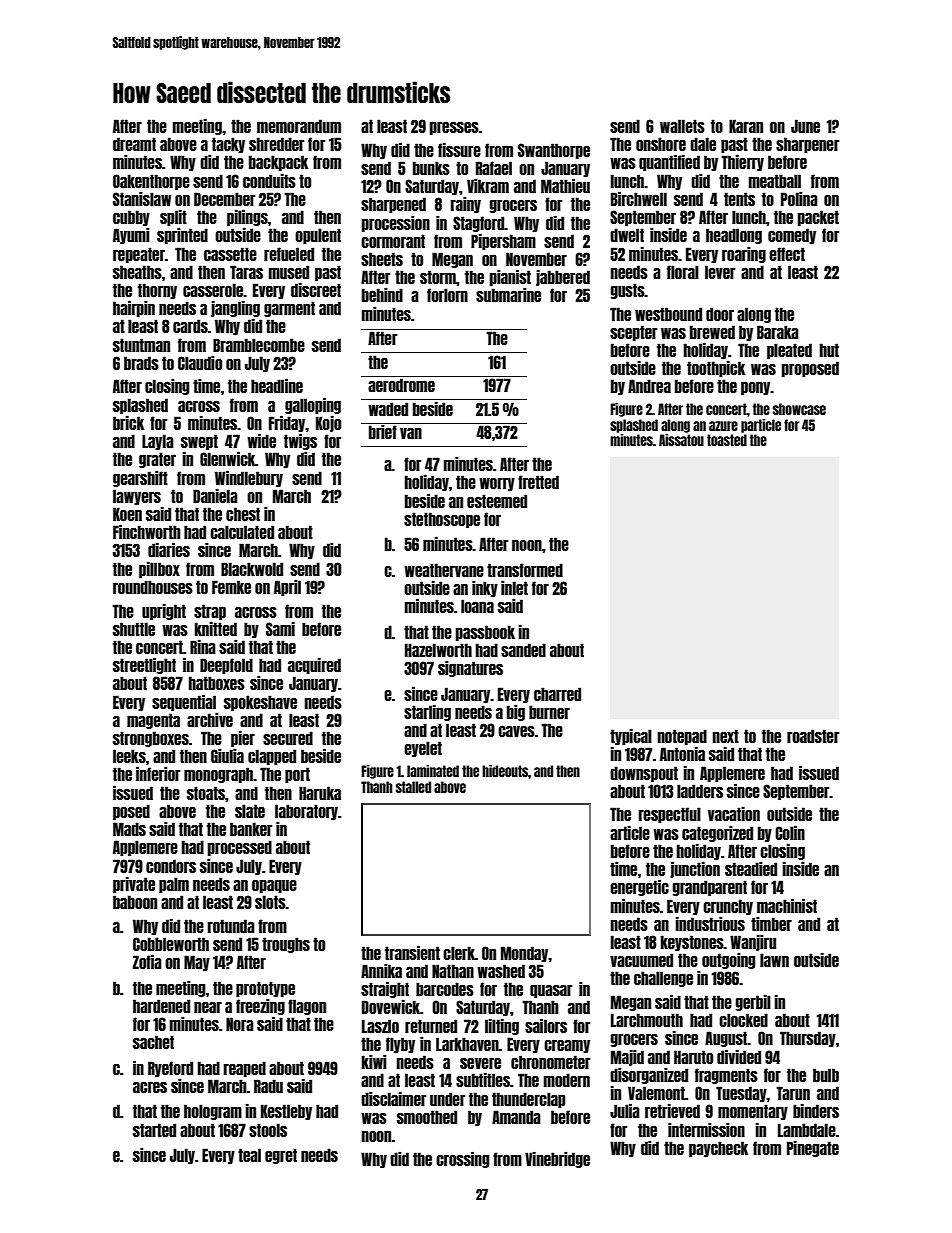 The width and height of the image is (952, 1233). What do you see at coordinates (245, 1069) in the image?
I see `reaped` at bounding box center [245, 1069].
